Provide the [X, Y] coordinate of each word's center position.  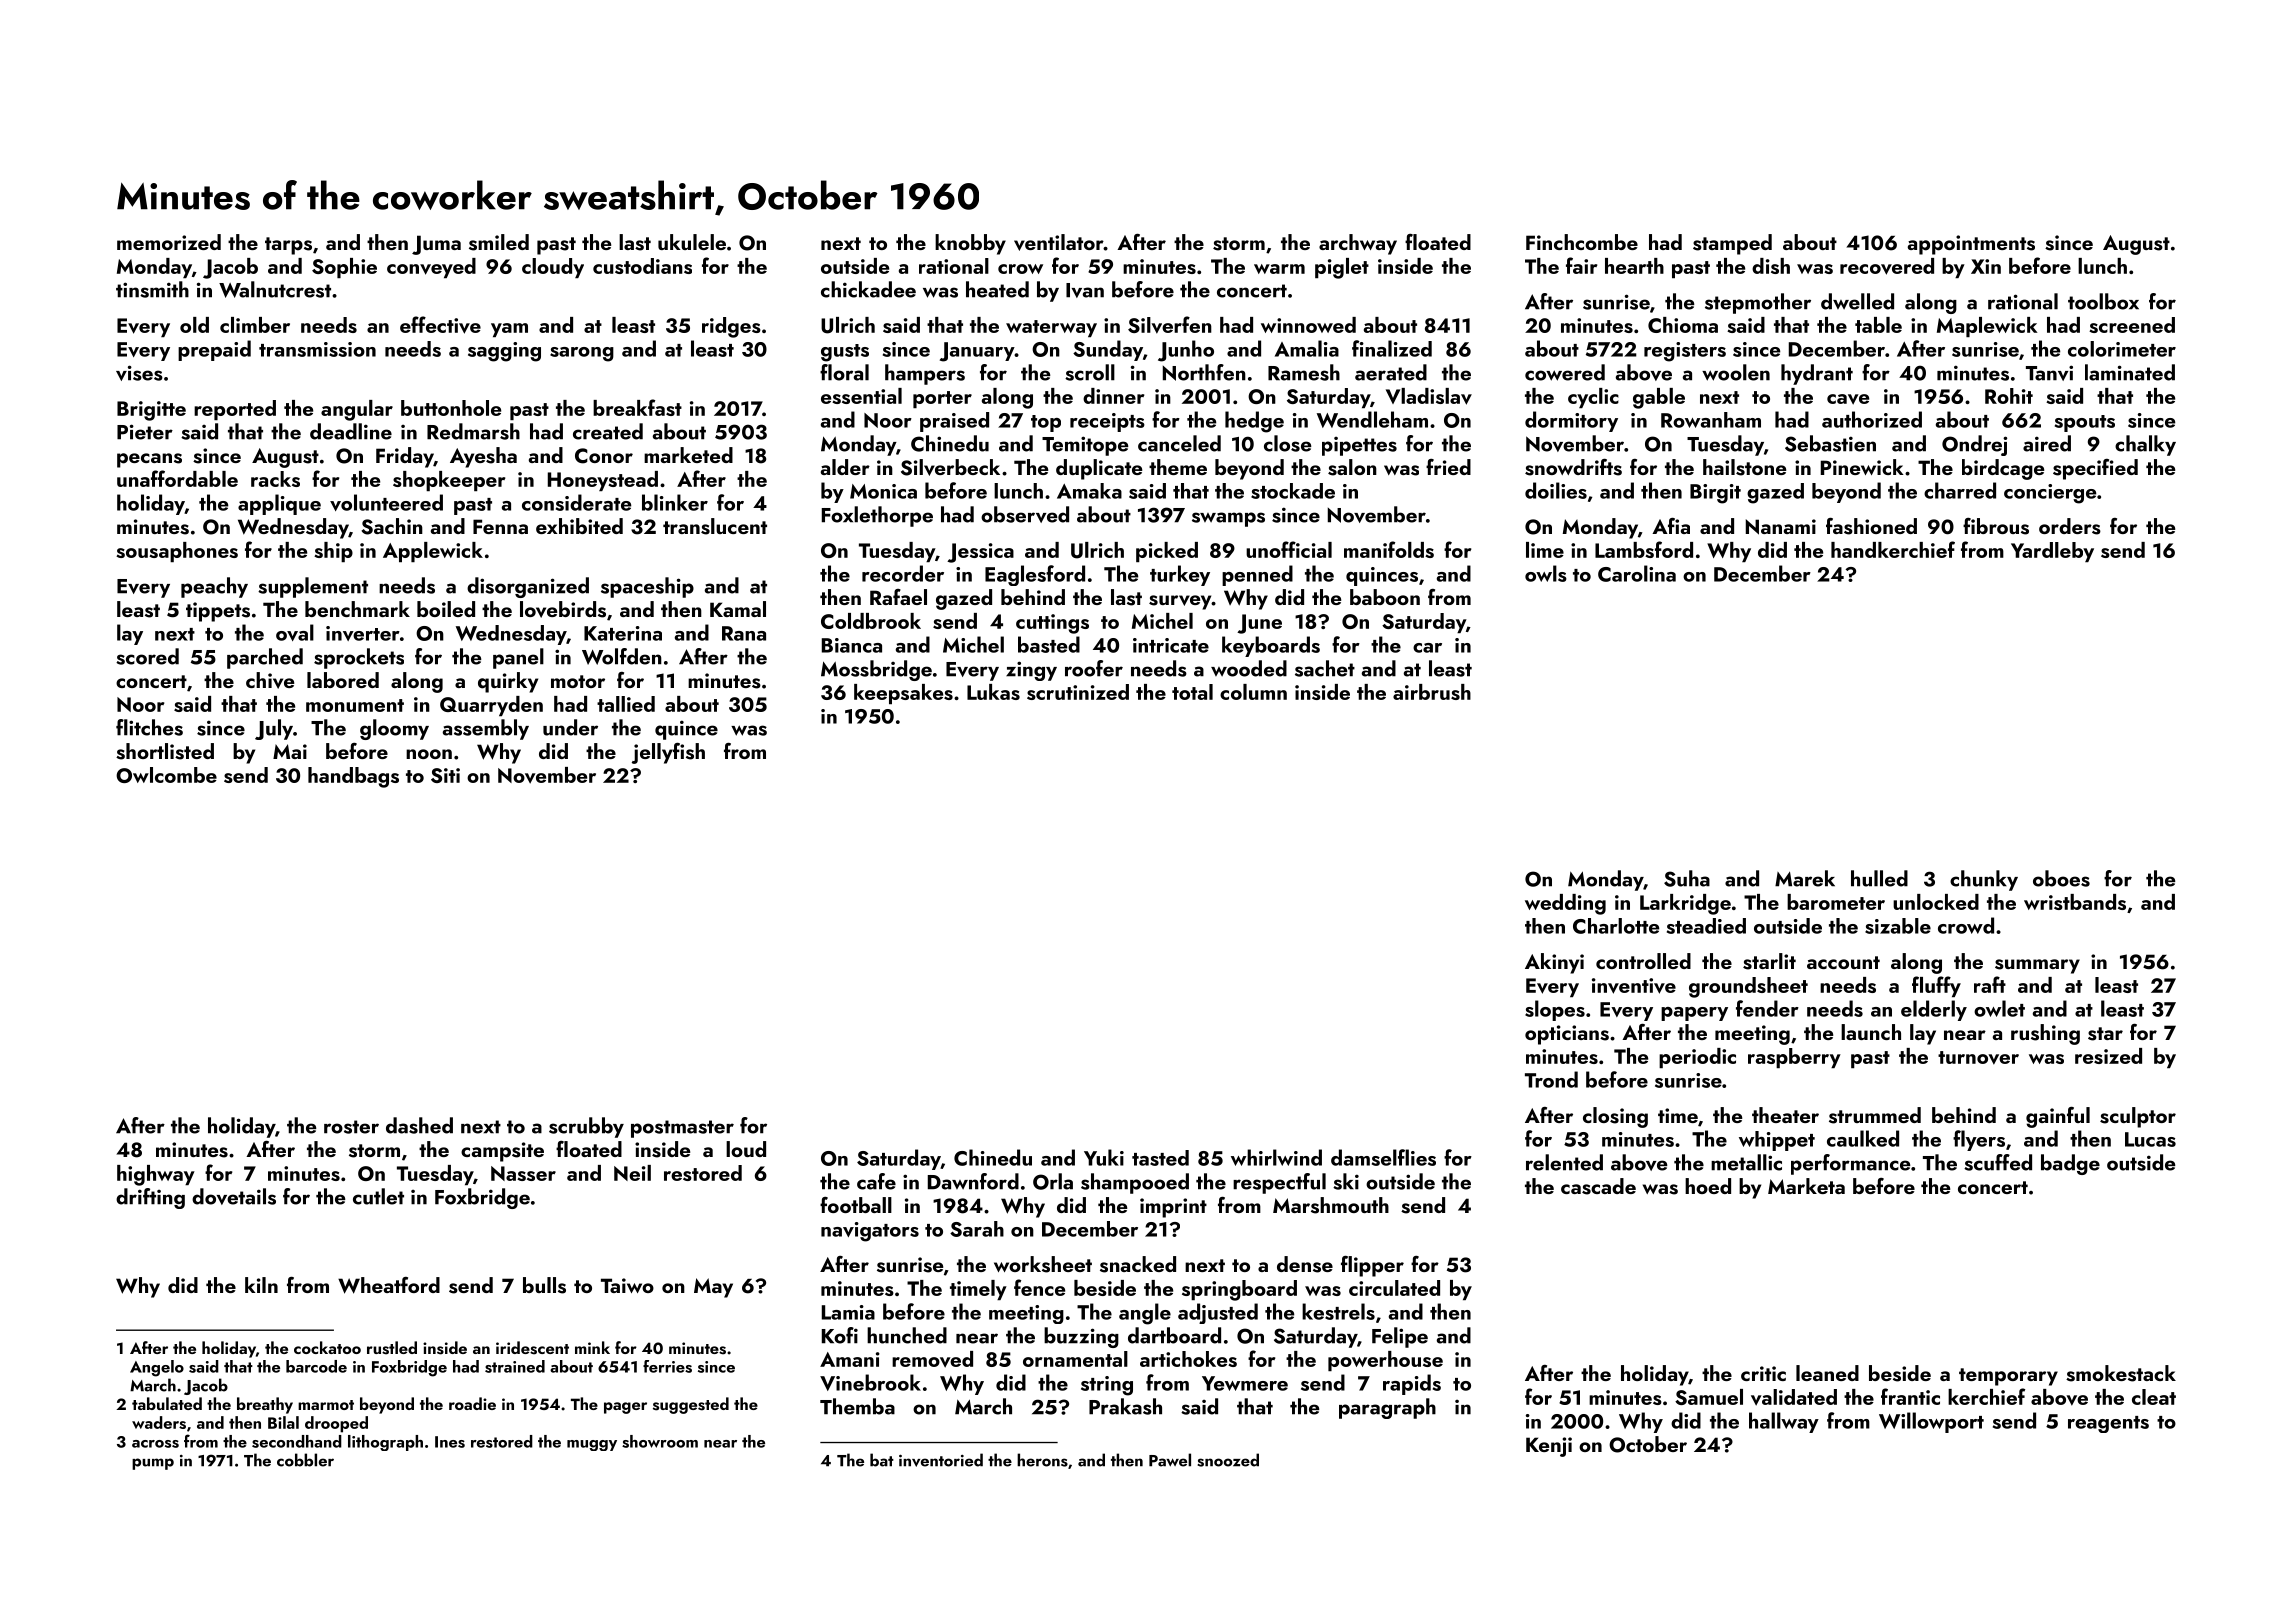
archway [1358, 244]
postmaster [682, 1129]
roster [351, 1127]
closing [1615, 1117]
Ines [450, 1442]
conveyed [431, 268]
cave [1848, 399]
